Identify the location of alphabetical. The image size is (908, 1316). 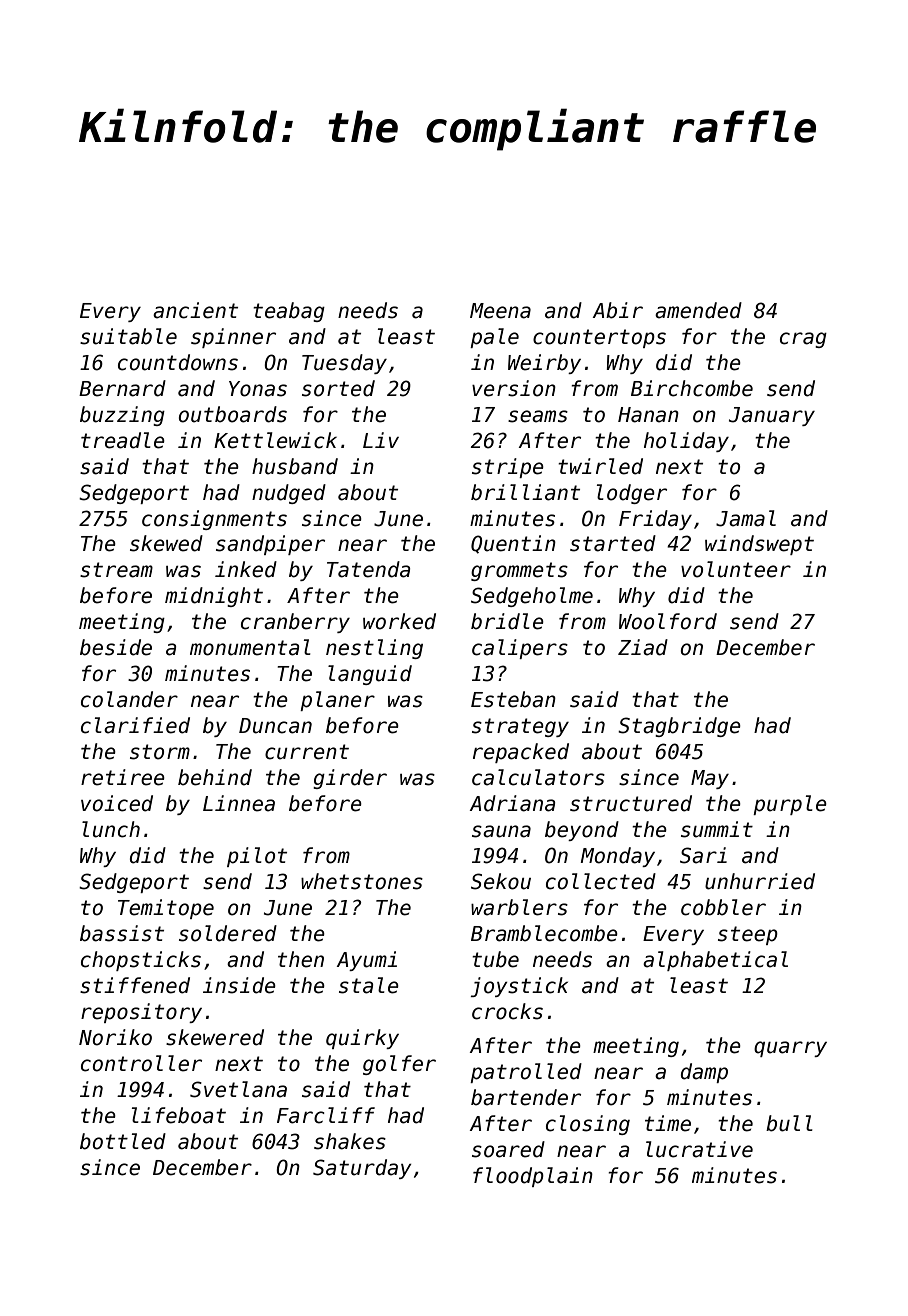
(715, 961).
